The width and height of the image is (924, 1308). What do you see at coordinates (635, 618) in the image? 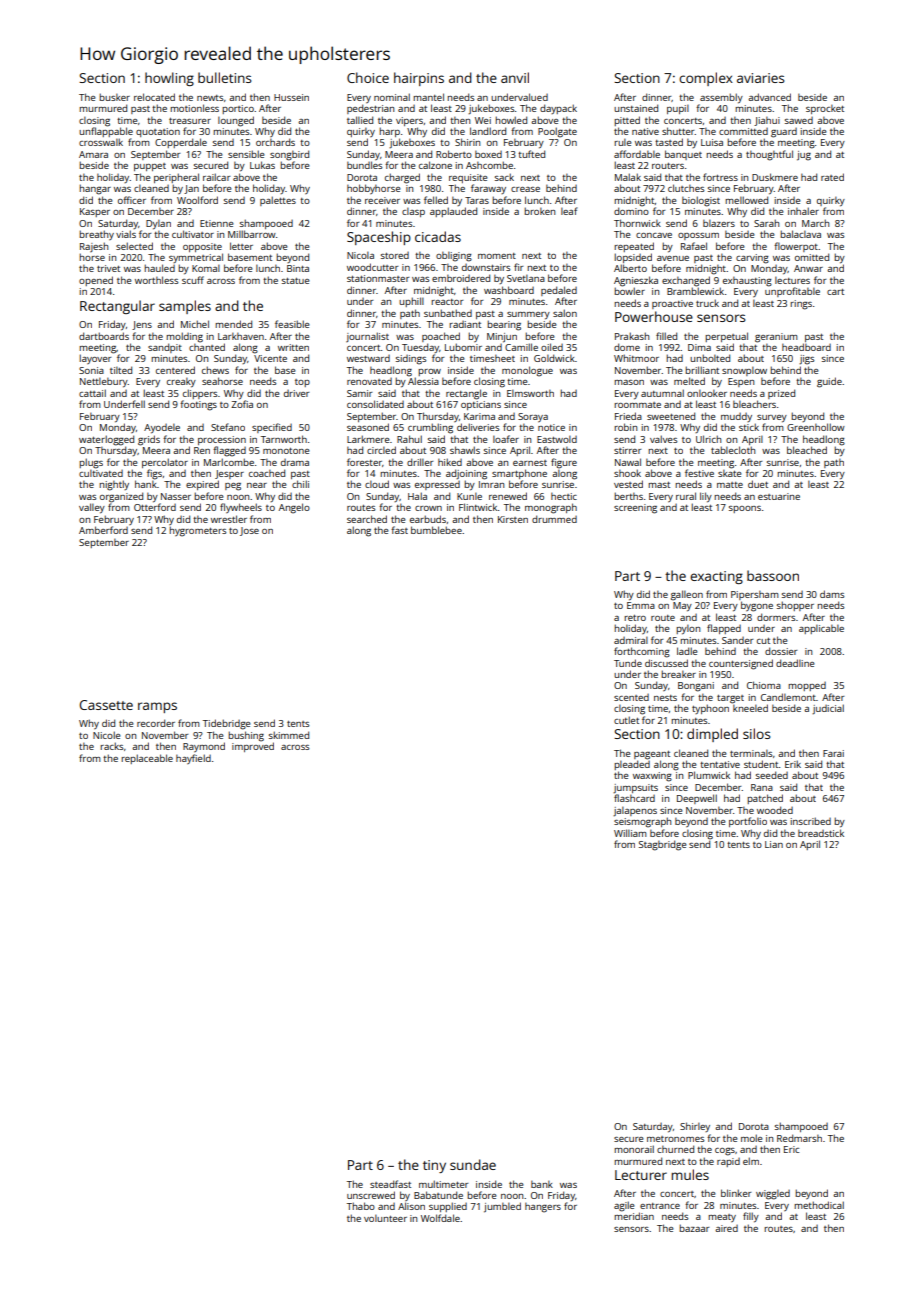
I see `retro` at bounding box center [635, 618].
